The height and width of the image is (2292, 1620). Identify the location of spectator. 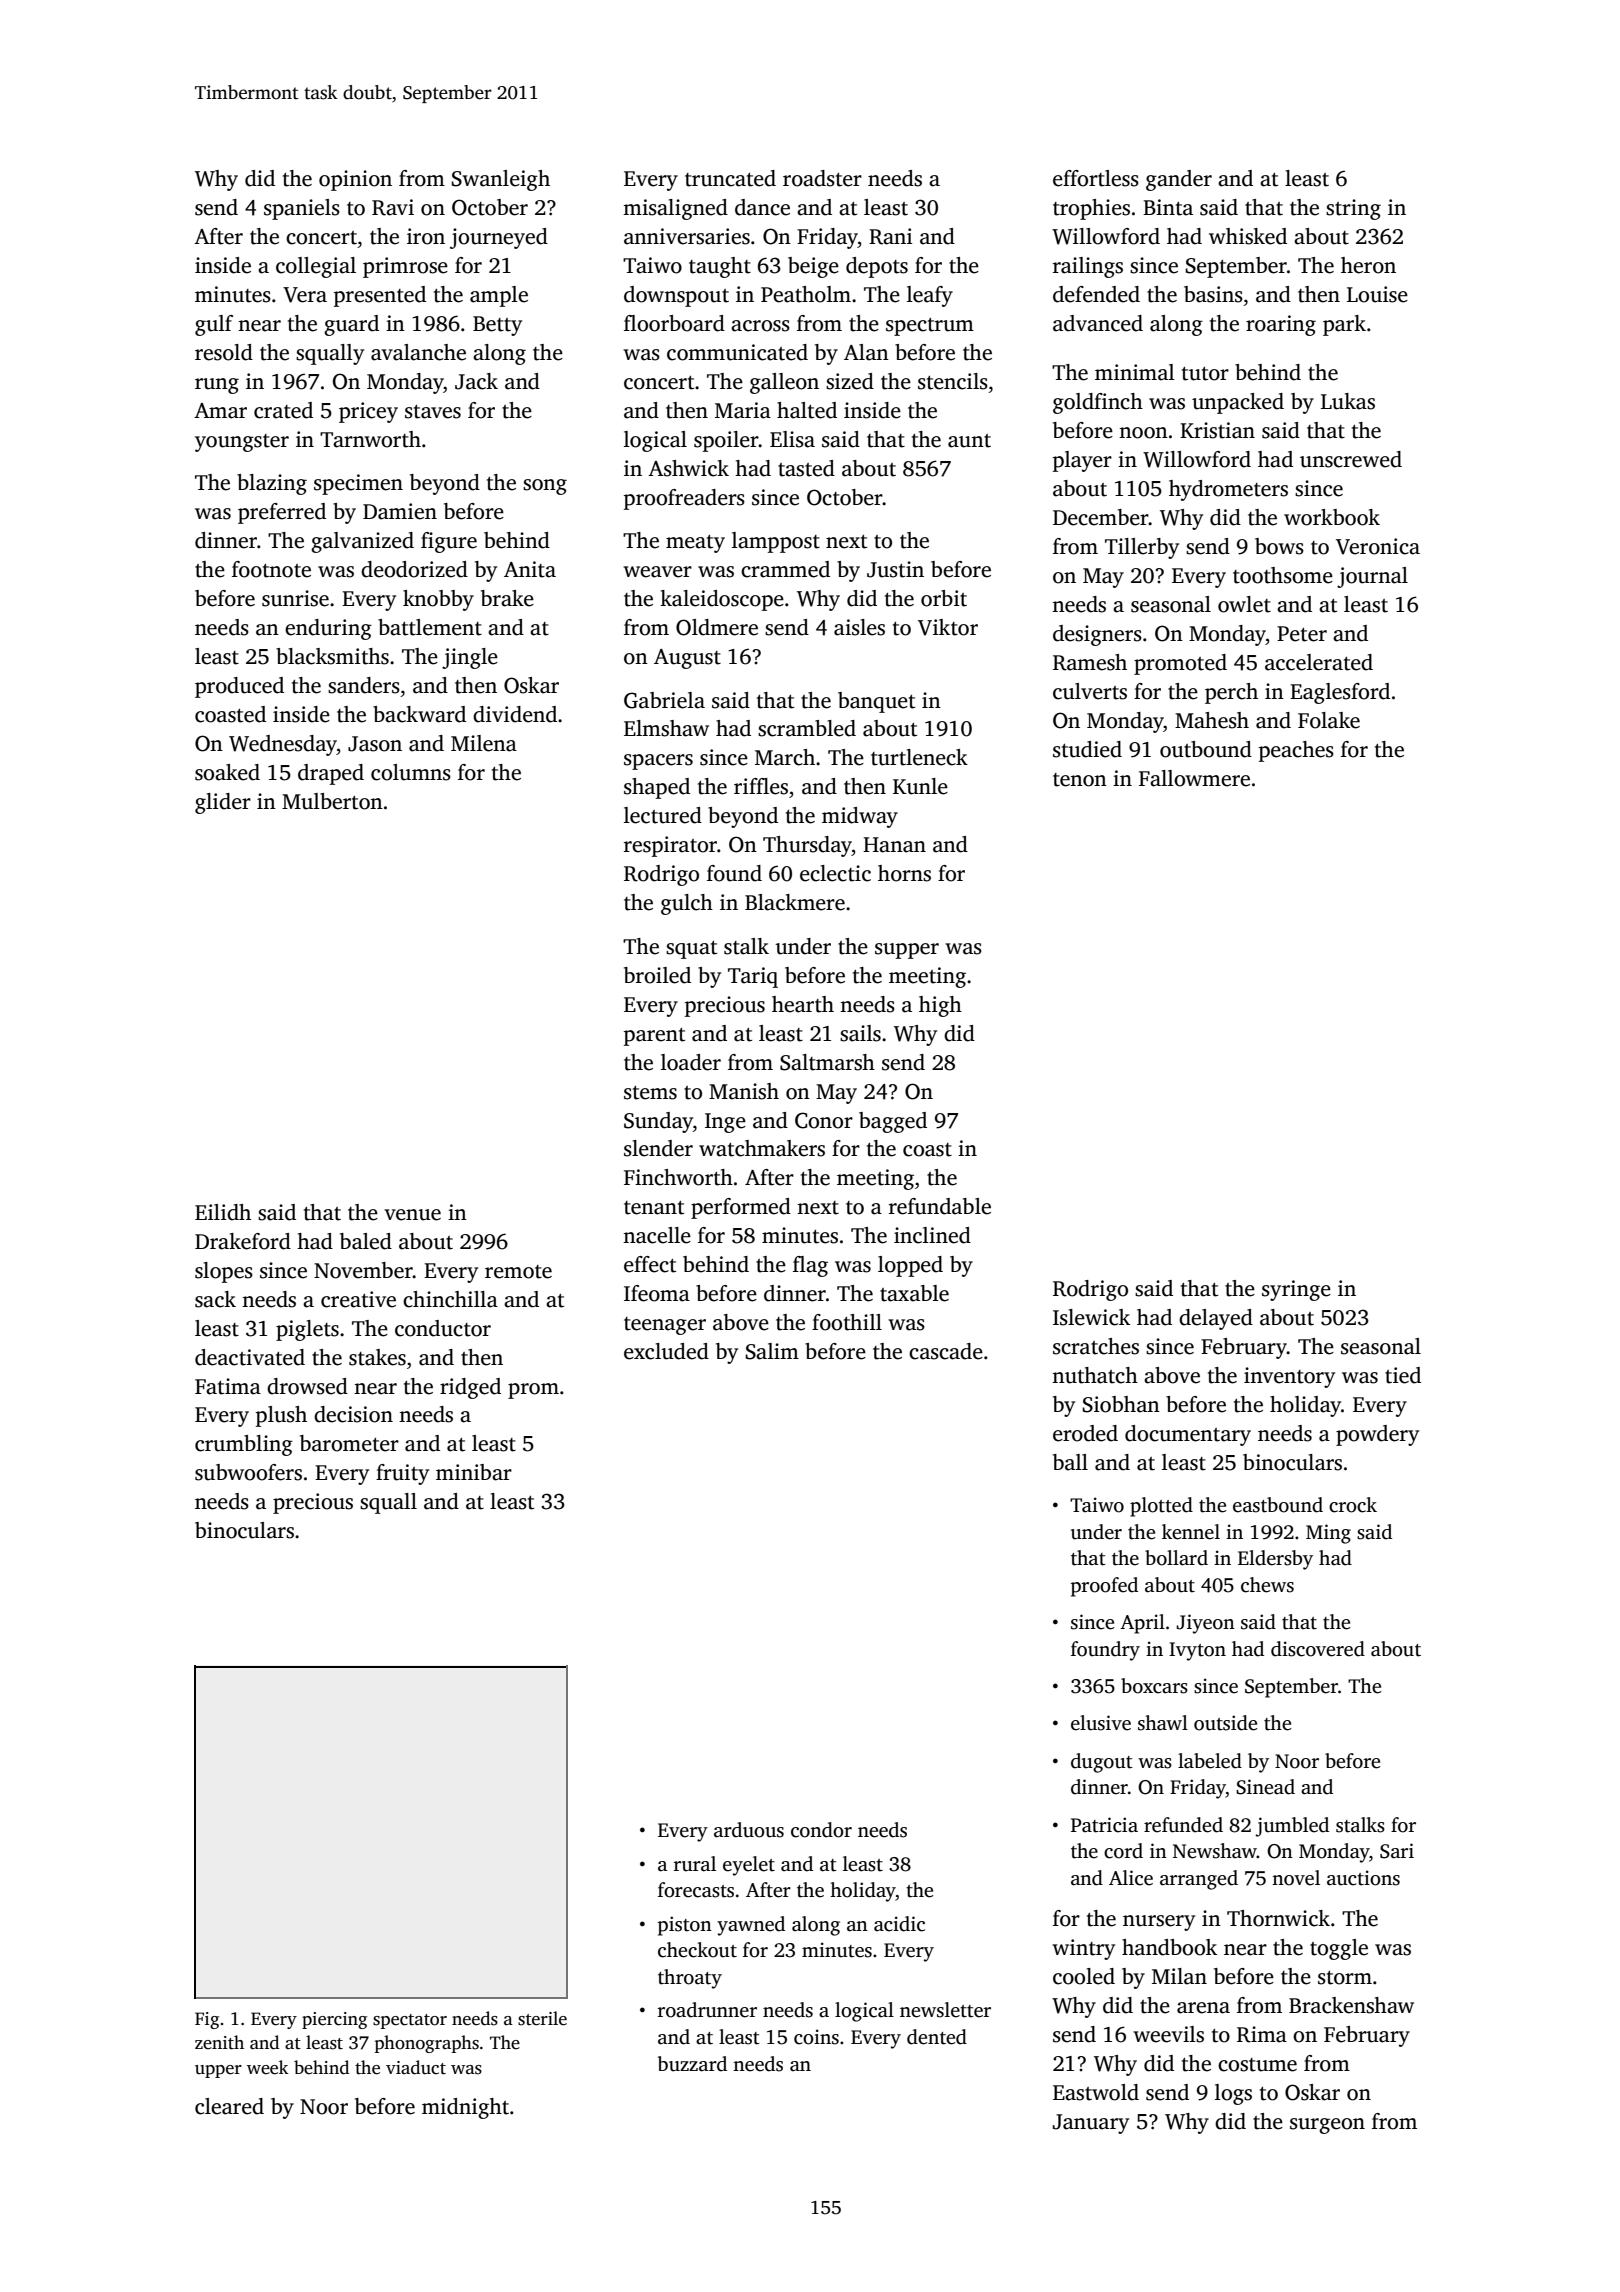
(410, 2021).
